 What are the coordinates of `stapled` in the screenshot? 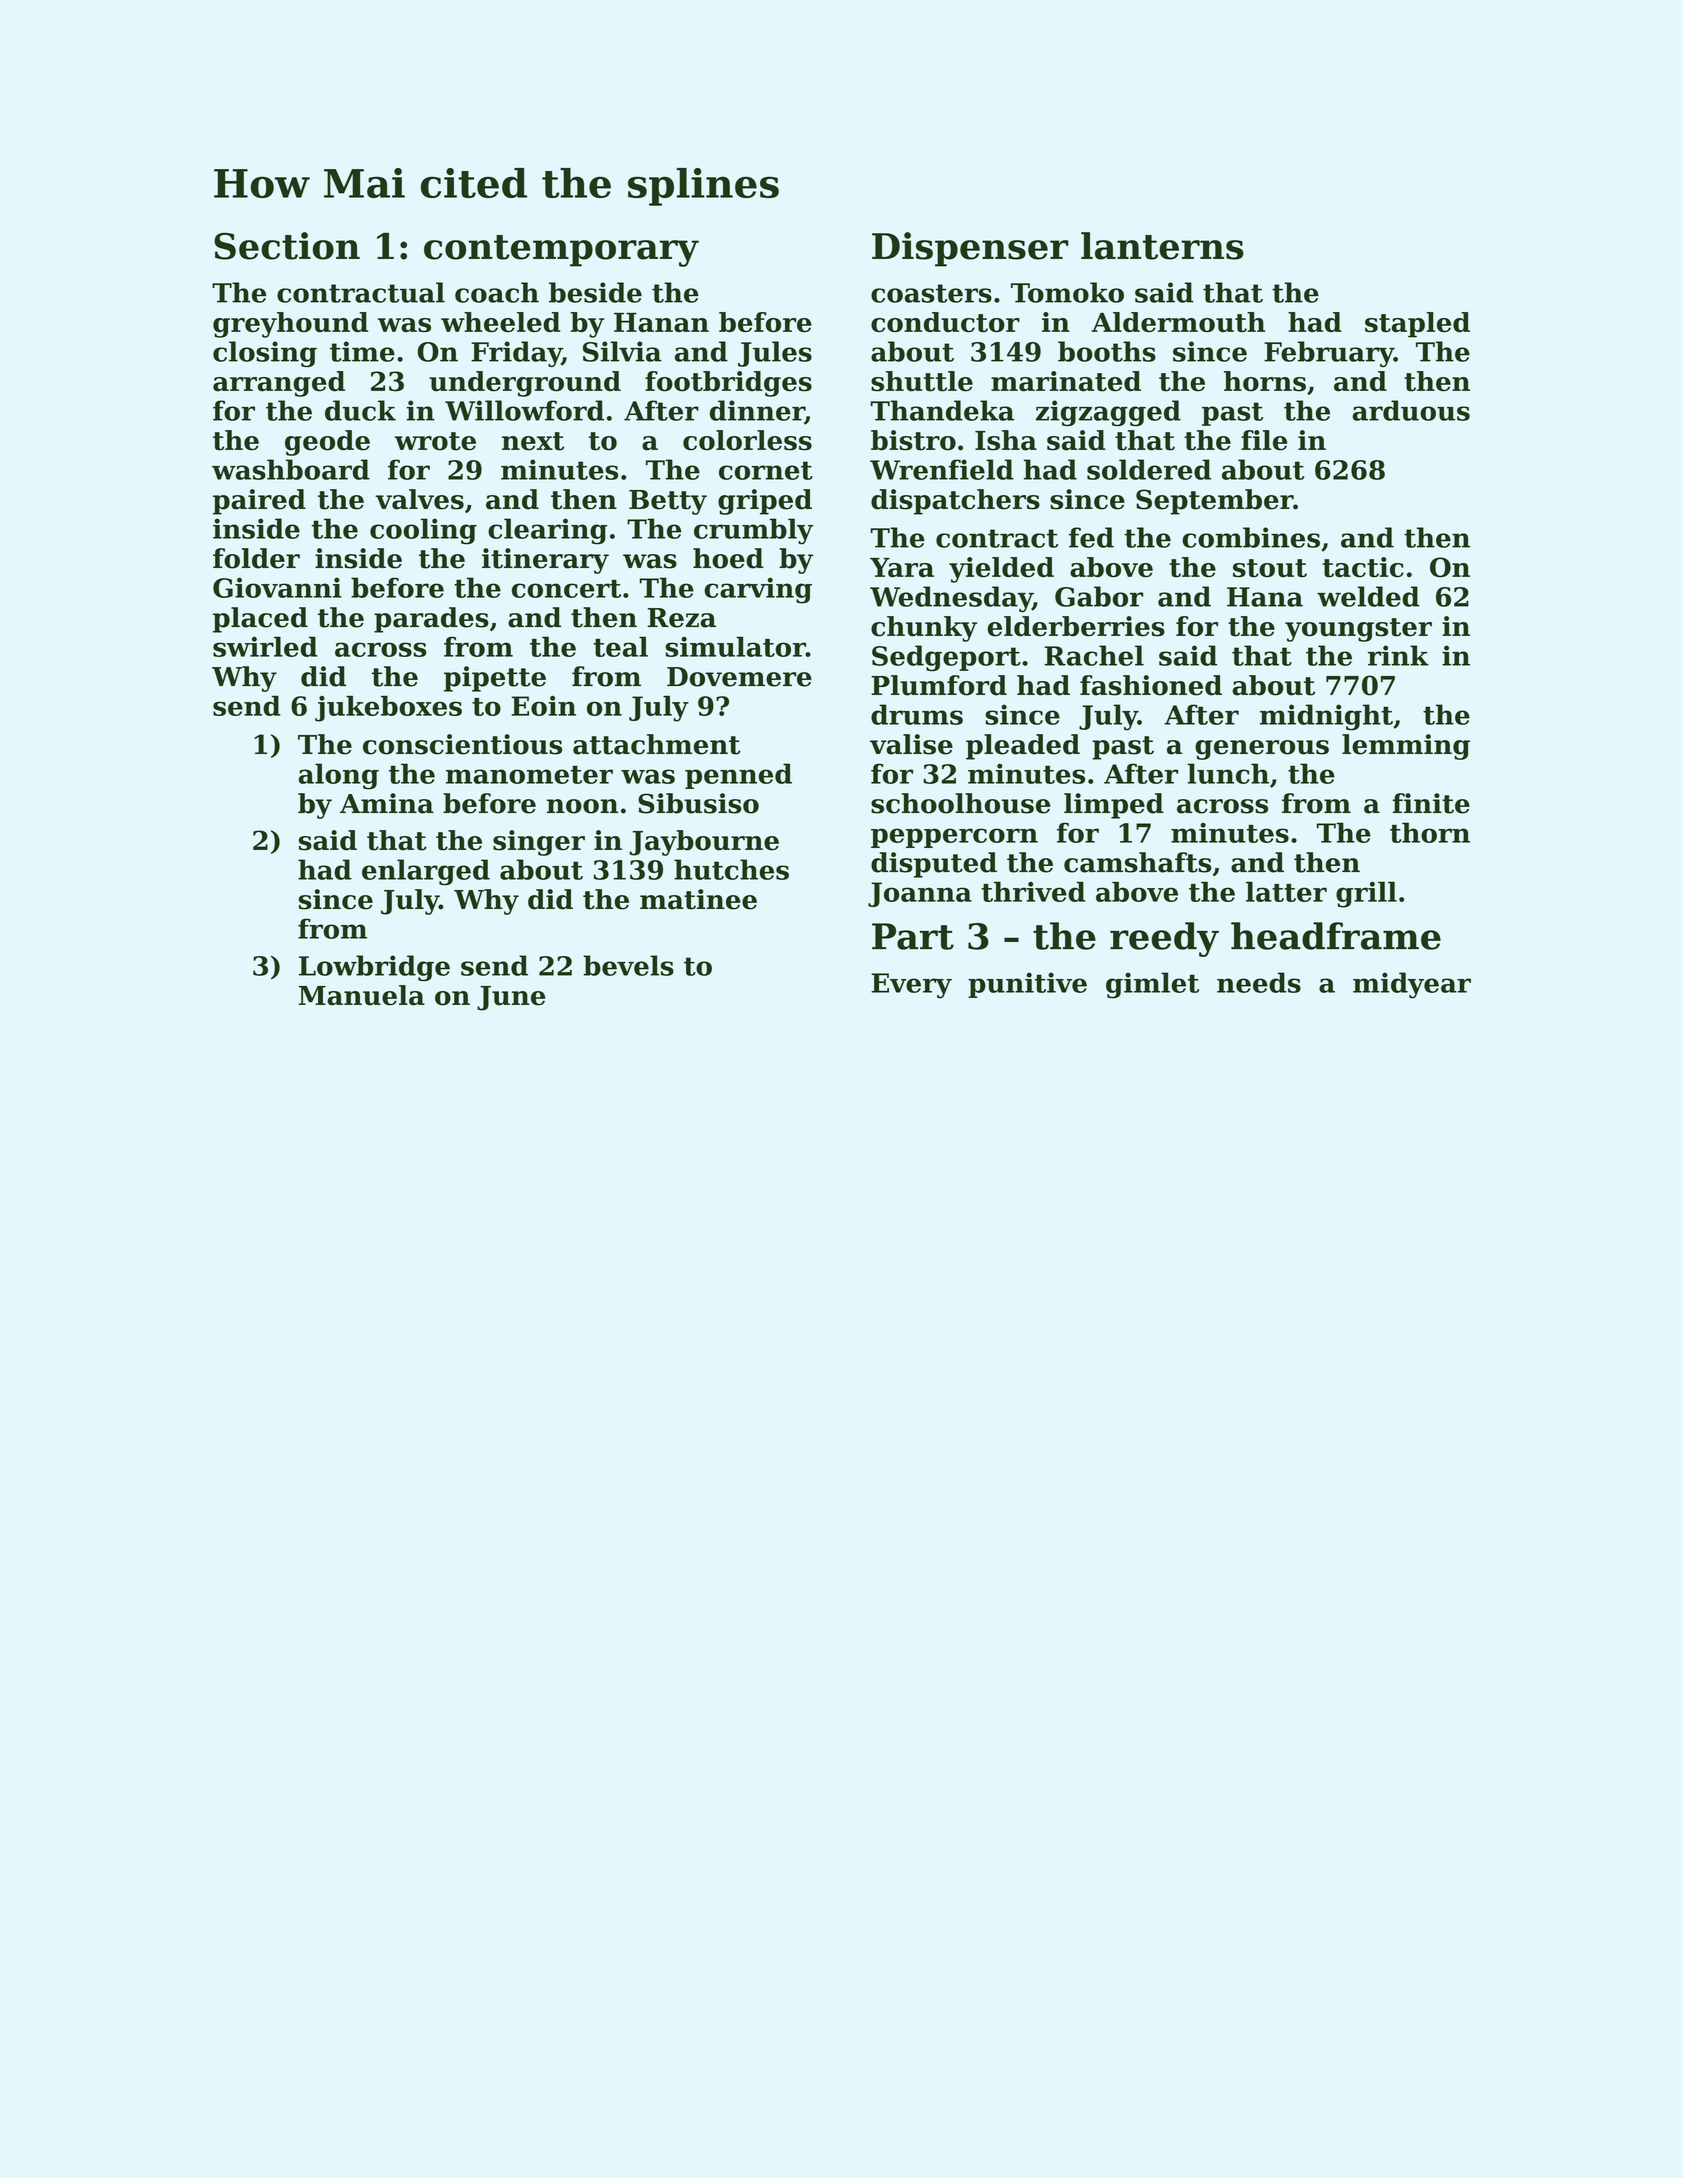 It's located at (1417, 325).
